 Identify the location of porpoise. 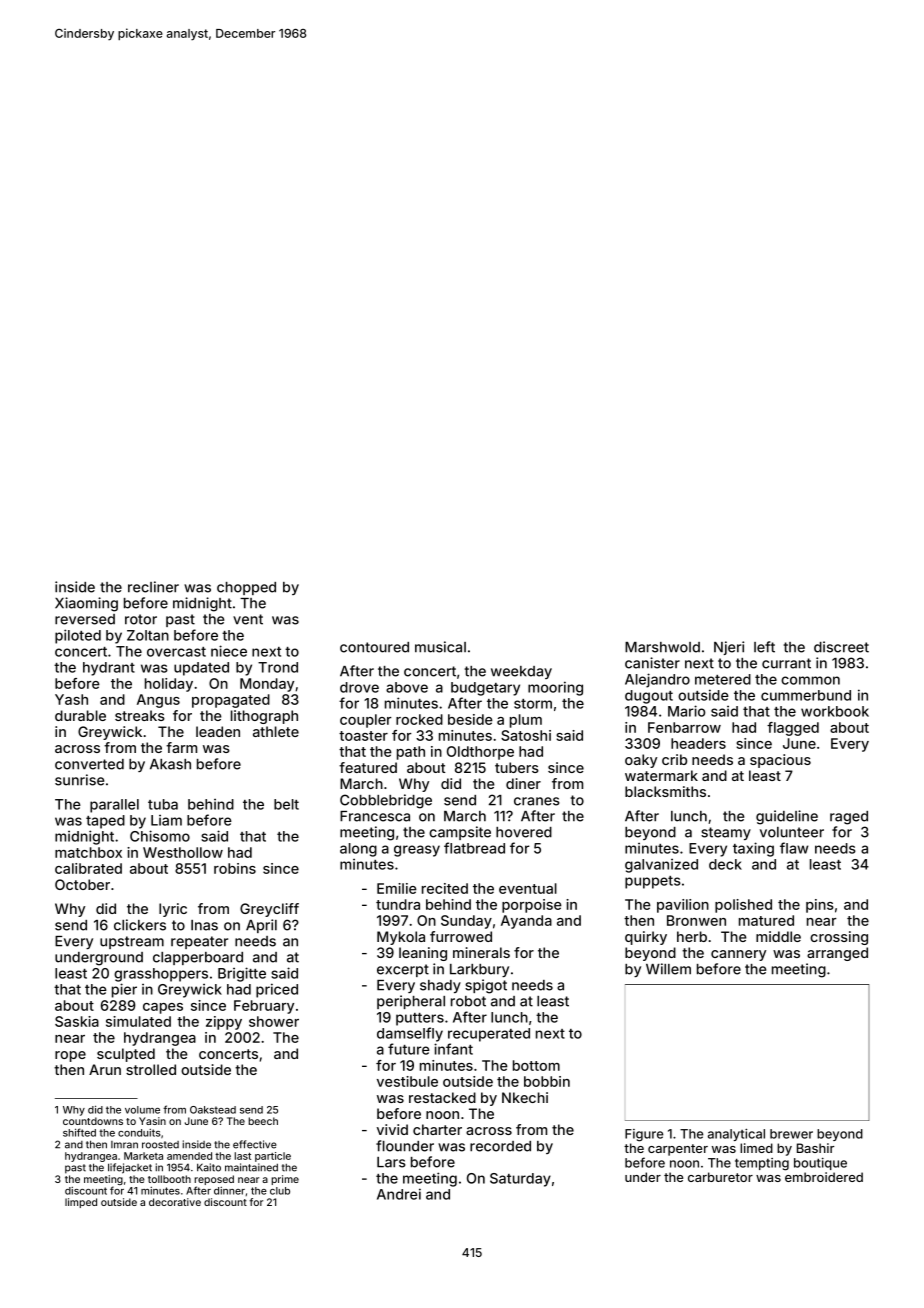
(532, 906).
